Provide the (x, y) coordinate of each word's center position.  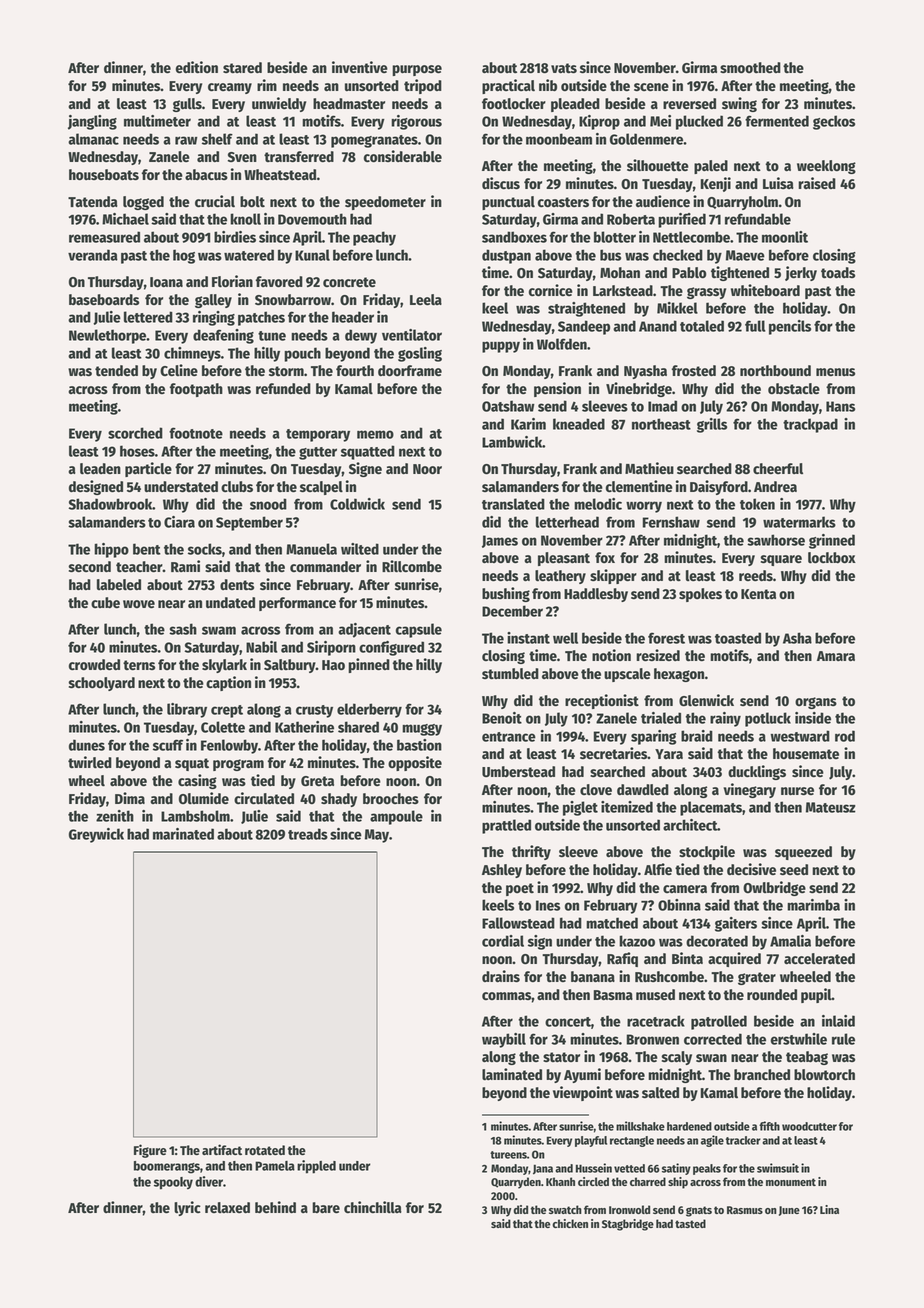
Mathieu (649, 468)
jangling (92, 122)
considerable (403, 156)
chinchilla (373, 1207)
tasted (690, 1223)
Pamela (275, 1166)
